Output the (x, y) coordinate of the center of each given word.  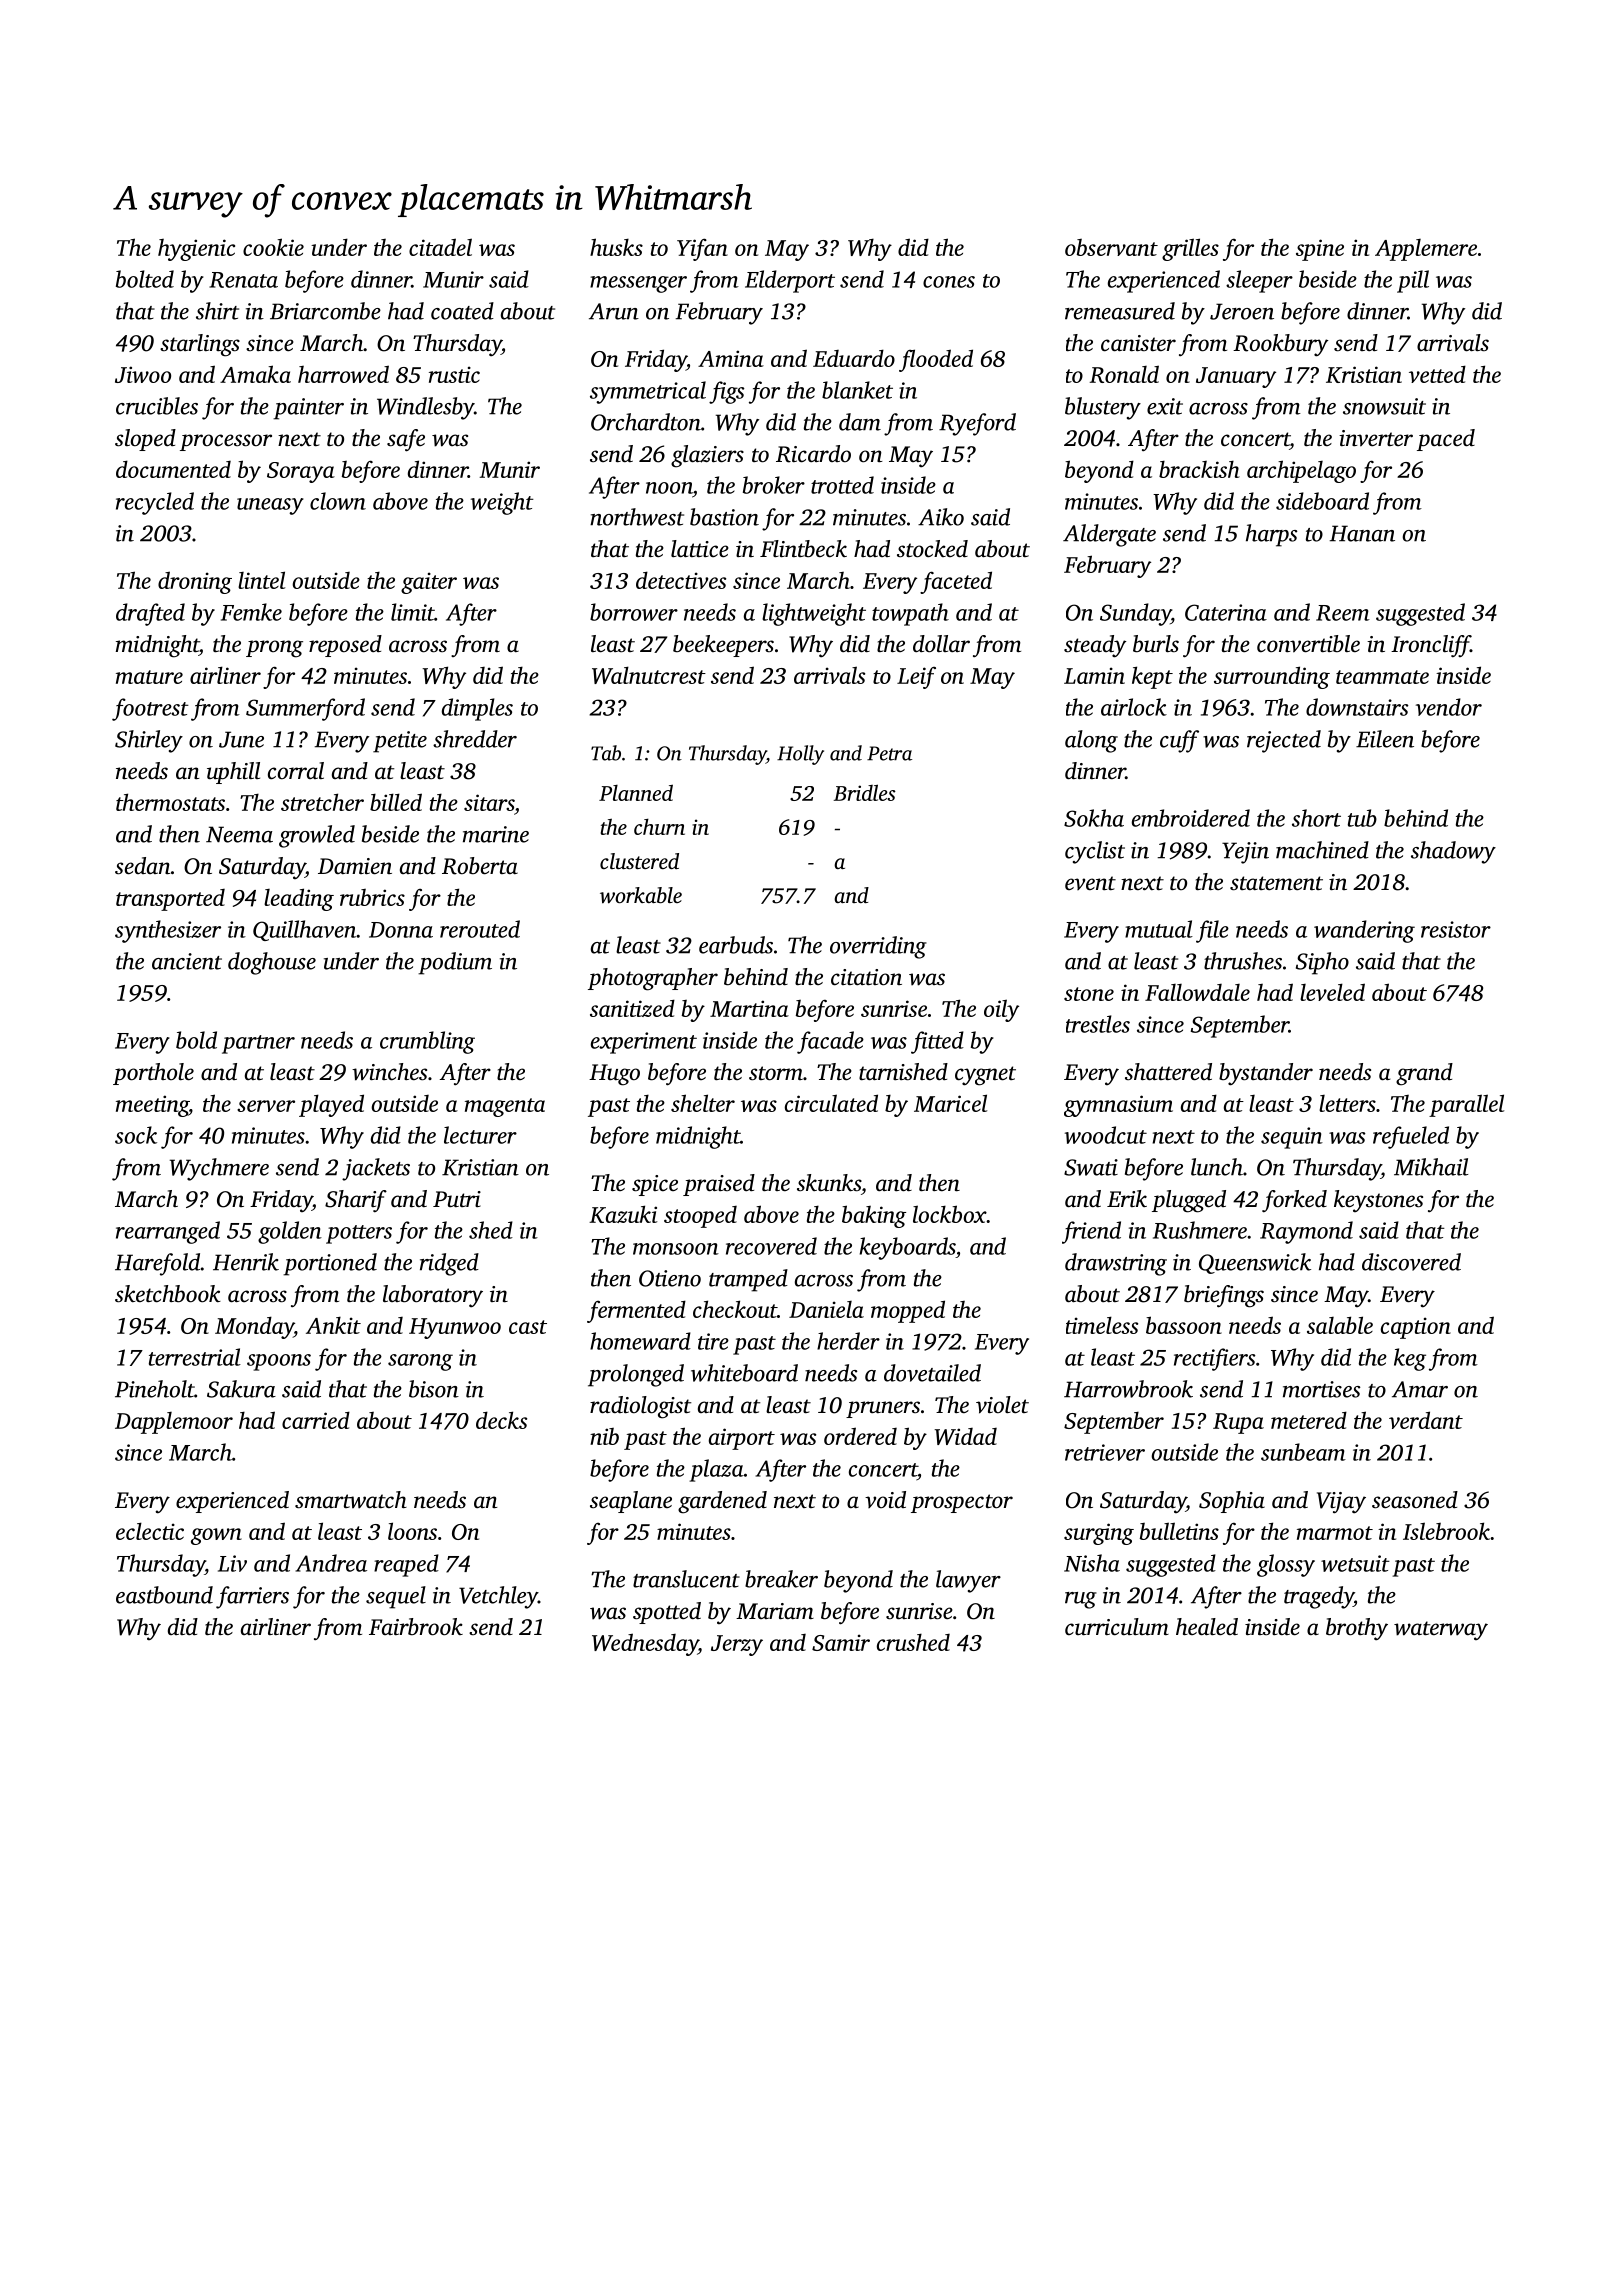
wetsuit (1355, 1563)
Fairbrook (416, 1627)
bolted (145, 279)
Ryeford (977, 424)
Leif (916, 677)
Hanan (1362, 533)
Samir (841, 1642)
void (885, 1499)
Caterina (1226, 612)
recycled (155, 503)
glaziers (707, 456)
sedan (143, 866)
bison (434, 1389)
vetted (1437, 374)
